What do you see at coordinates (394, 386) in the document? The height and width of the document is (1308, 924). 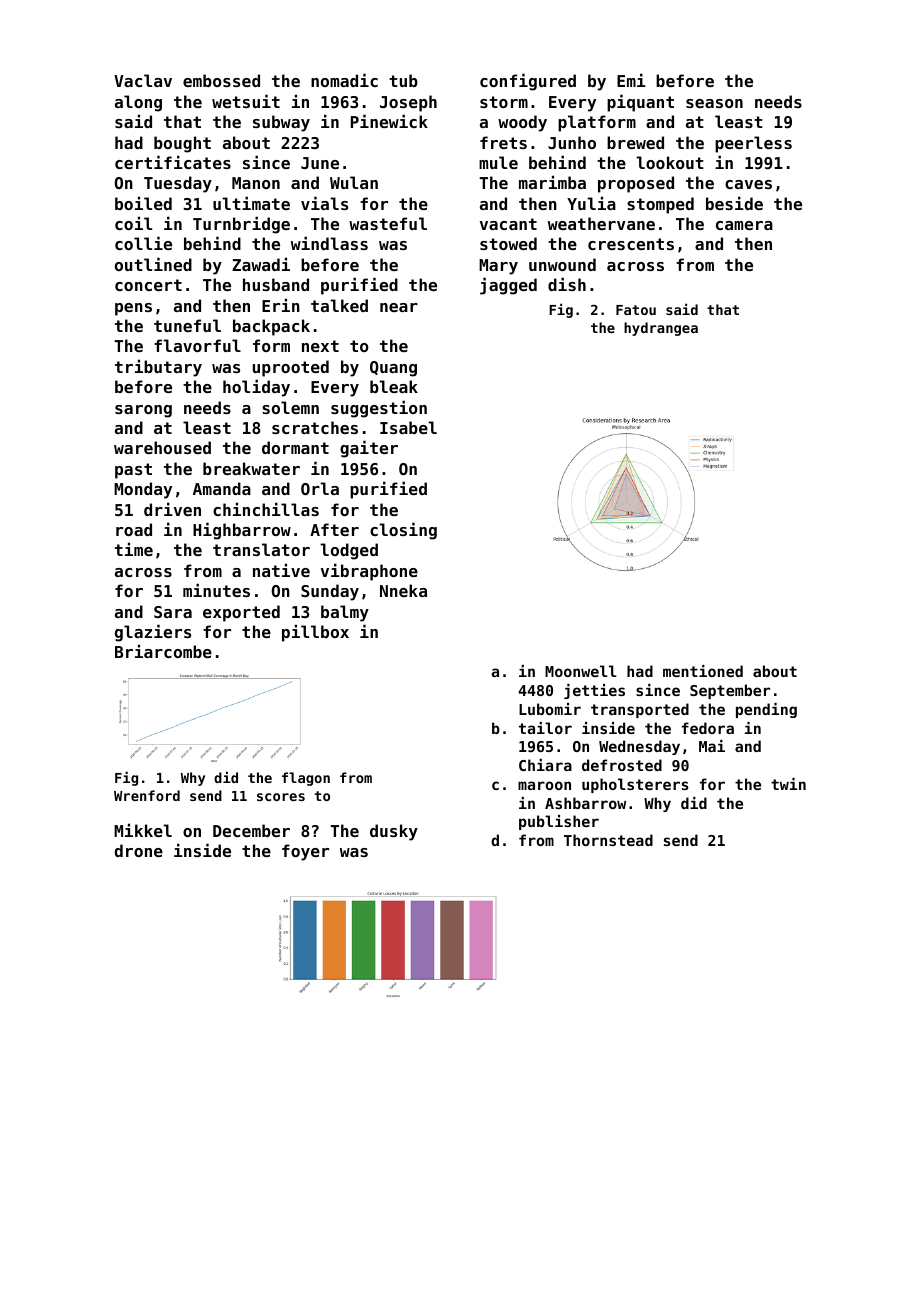 I see `bleak` at bounding box center [394, 386].
